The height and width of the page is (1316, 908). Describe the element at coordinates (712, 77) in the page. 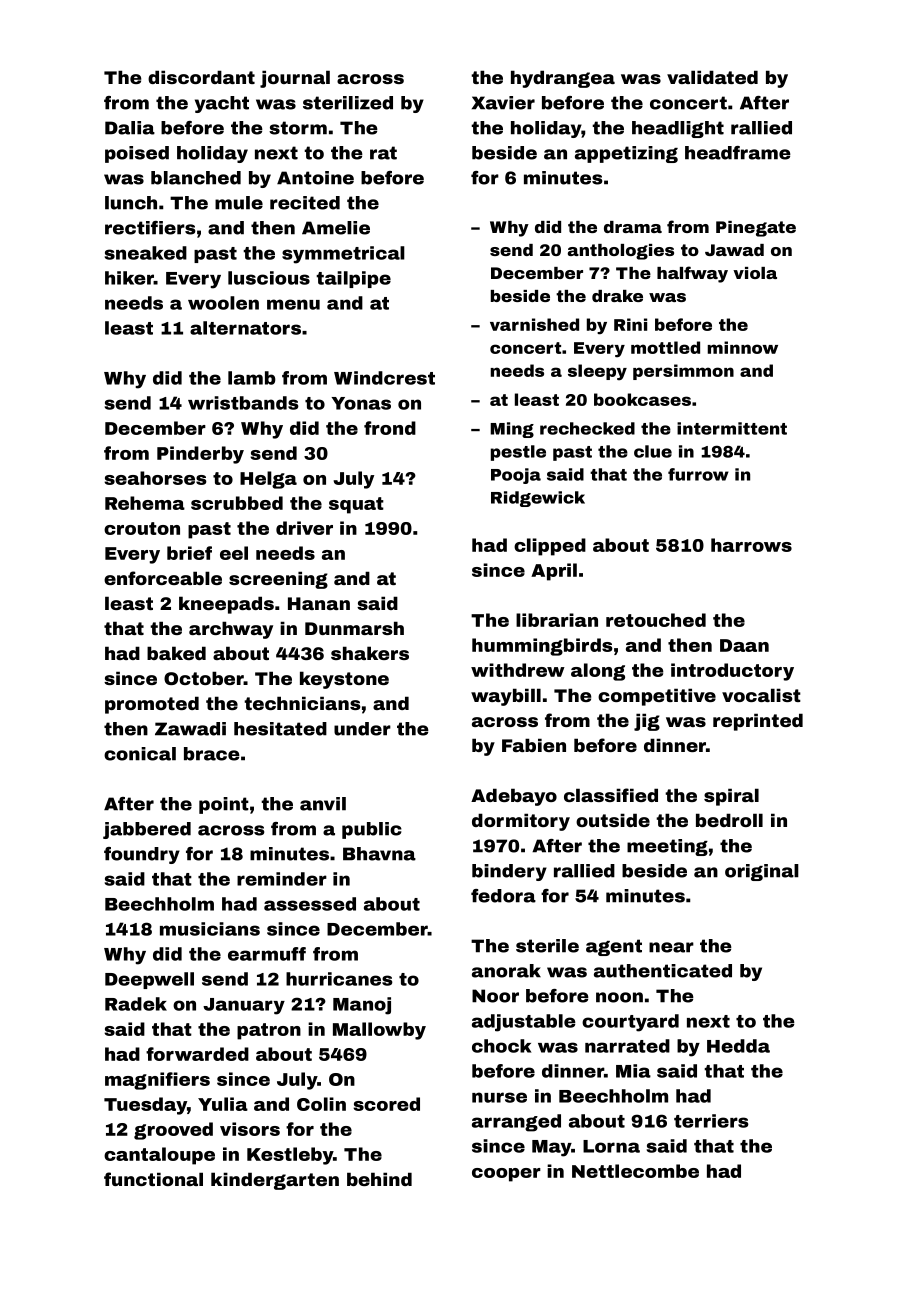

I see `validated` at that location.
